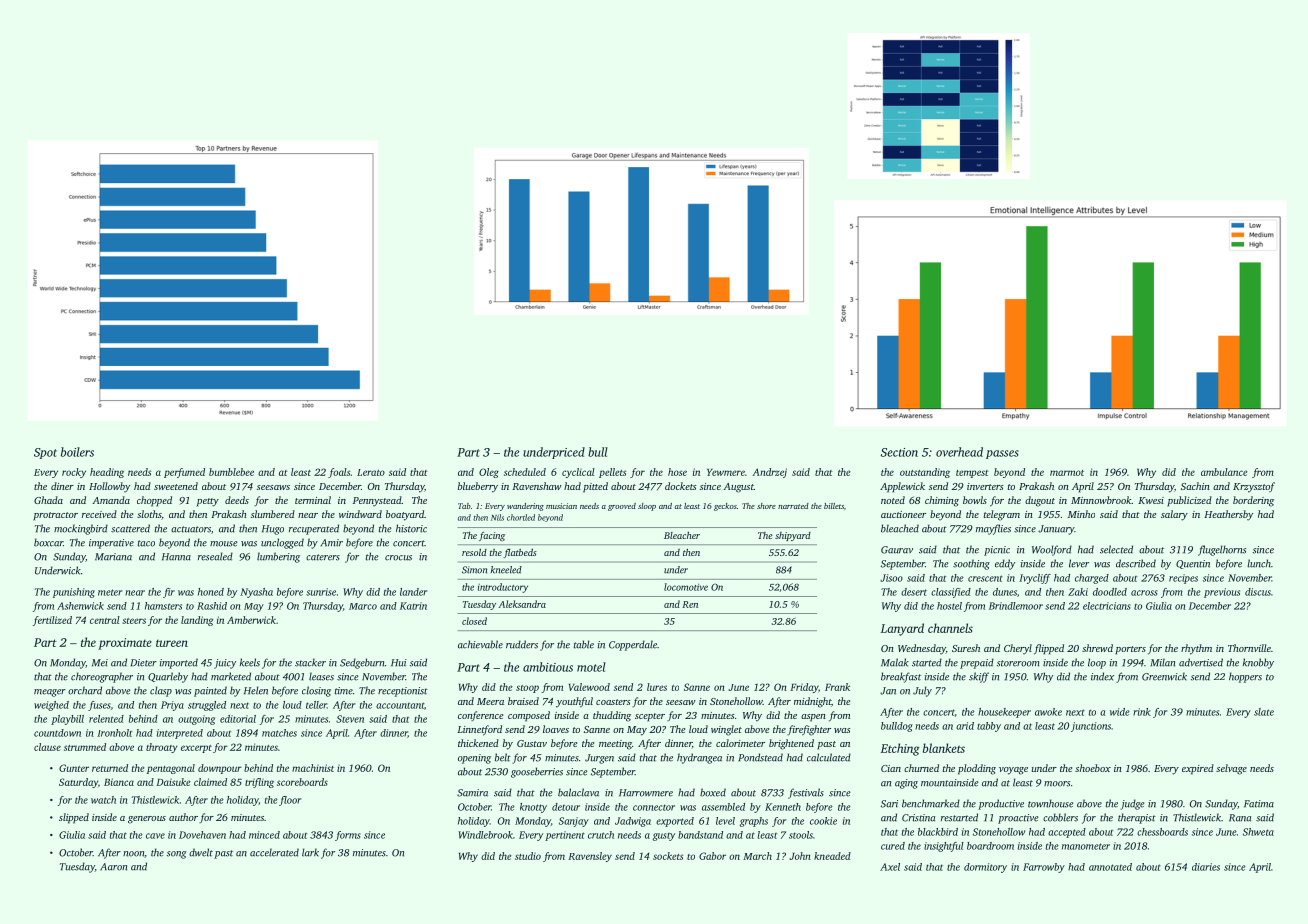 This screenshot has height=924, width=1308. I want to click on winglet, so click(726, 730).
